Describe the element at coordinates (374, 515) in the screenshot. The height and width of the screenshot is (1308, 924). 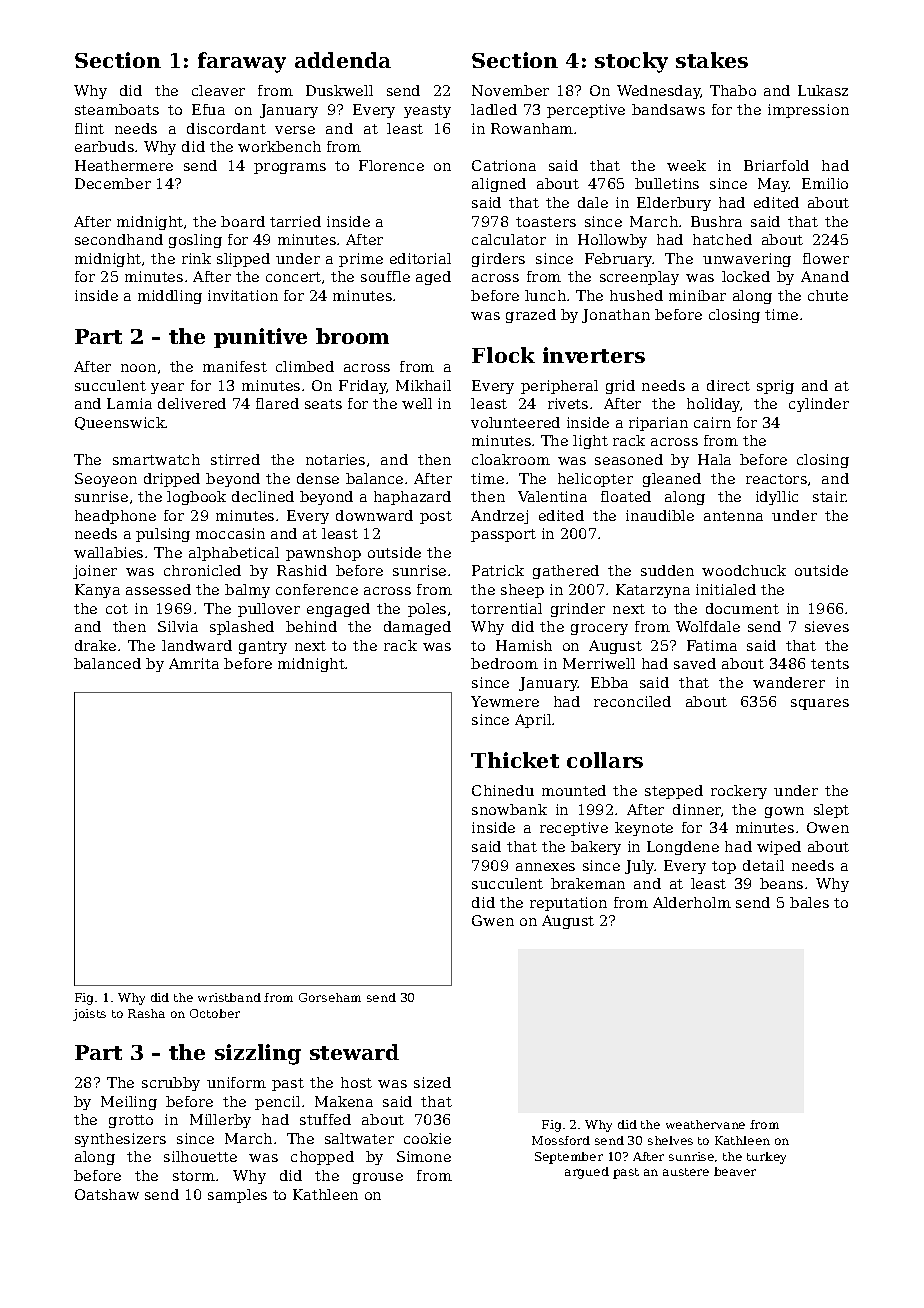
I see `downward` at that location.
